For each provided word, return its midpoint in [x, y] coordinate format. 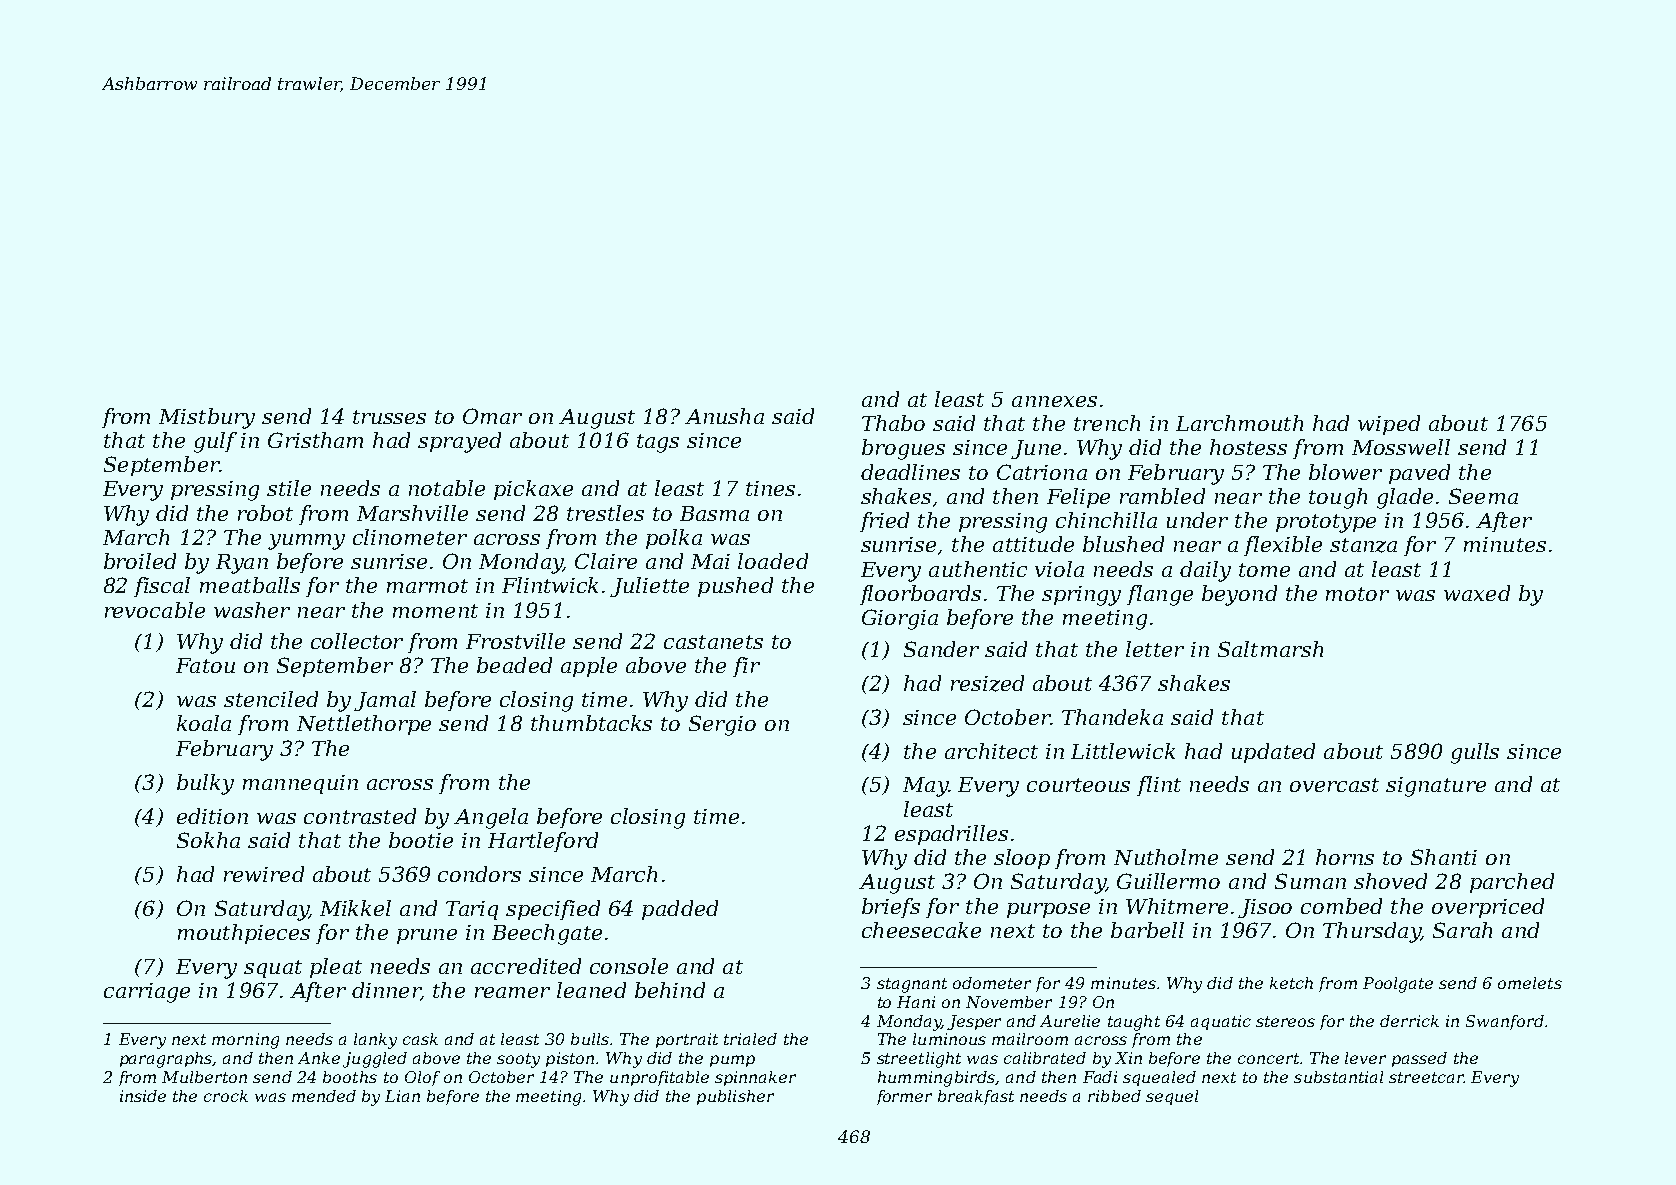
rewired [264, 874]
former [904, 1097]
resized [987, 683]
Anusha [724, 416]
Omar [492, 416]
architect [991, 751]
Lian [402, 1096]
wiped [1389, 425]
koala [204, 723]
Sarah [1462, 930]
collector [357, 641]
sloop [1022, 859]
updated [1273, 753]
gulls [1475, 753]
